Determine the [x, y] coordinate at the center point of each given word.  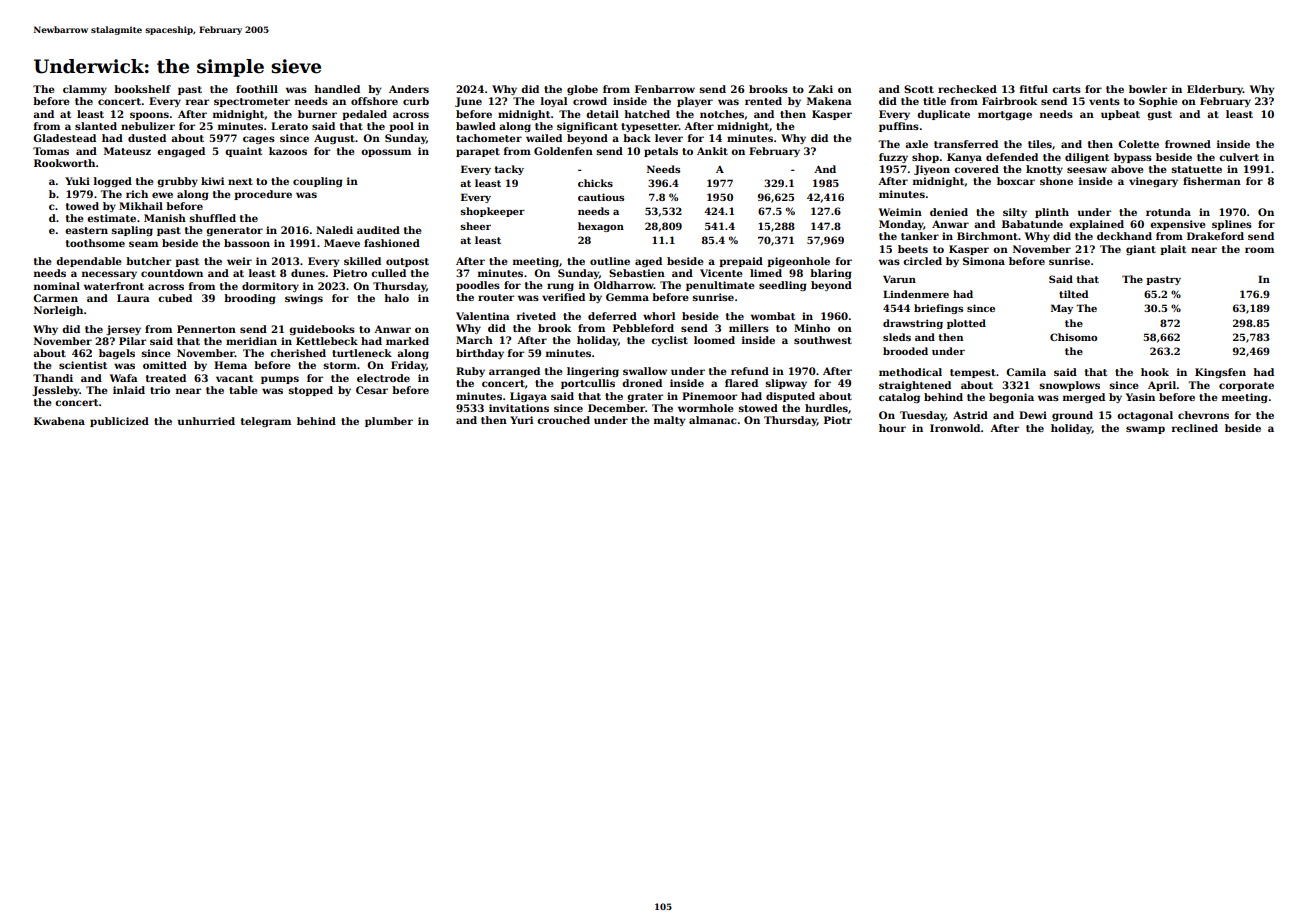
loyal [554, 102]
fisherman [1212, 181]
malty [669, 421]
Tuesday [923, 416]
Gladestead [64, 138]
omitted [165, 365]
